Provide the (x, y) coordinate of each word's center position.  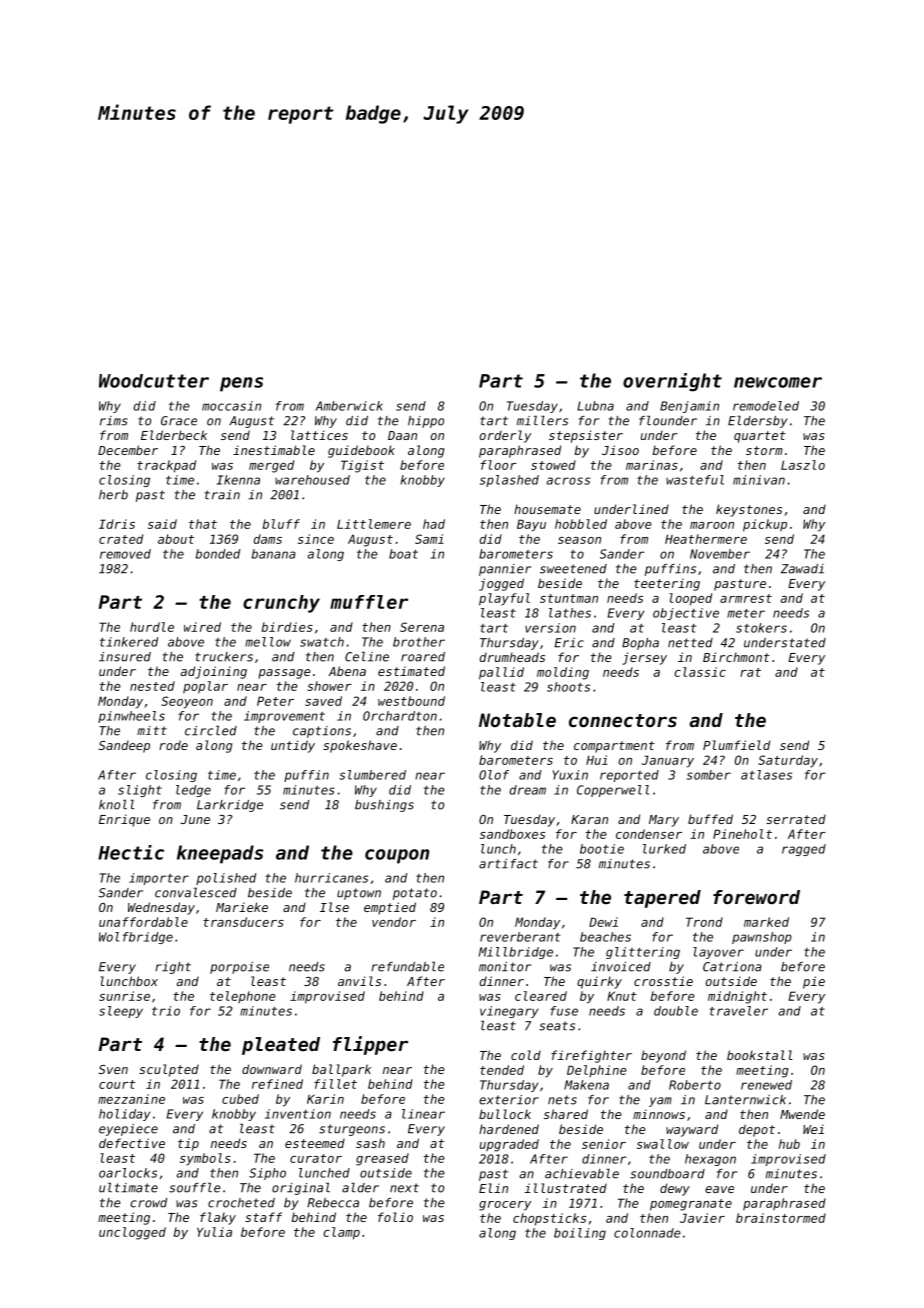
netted (690, 643)
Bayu (531, 525)
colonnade (647, 1233)
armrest (746, 598)
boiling (580, 1234)
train (222, 495)
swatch (322, 642)
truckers (224, 657)
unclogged (132, 1233)
